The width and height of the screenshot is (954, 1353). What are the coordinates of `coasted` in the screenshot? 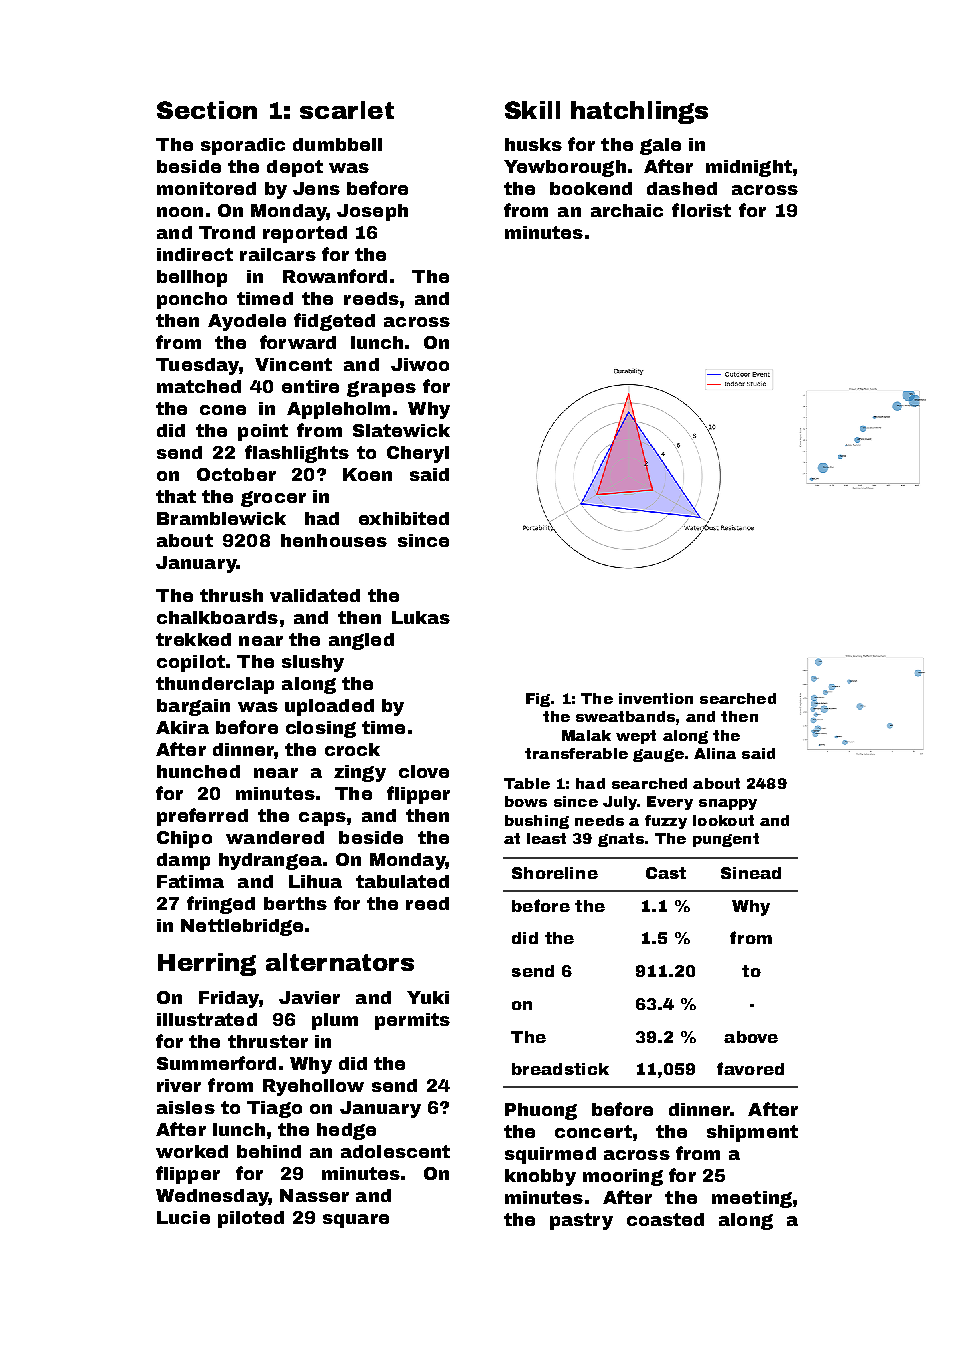 It's located at (665, 1219).
